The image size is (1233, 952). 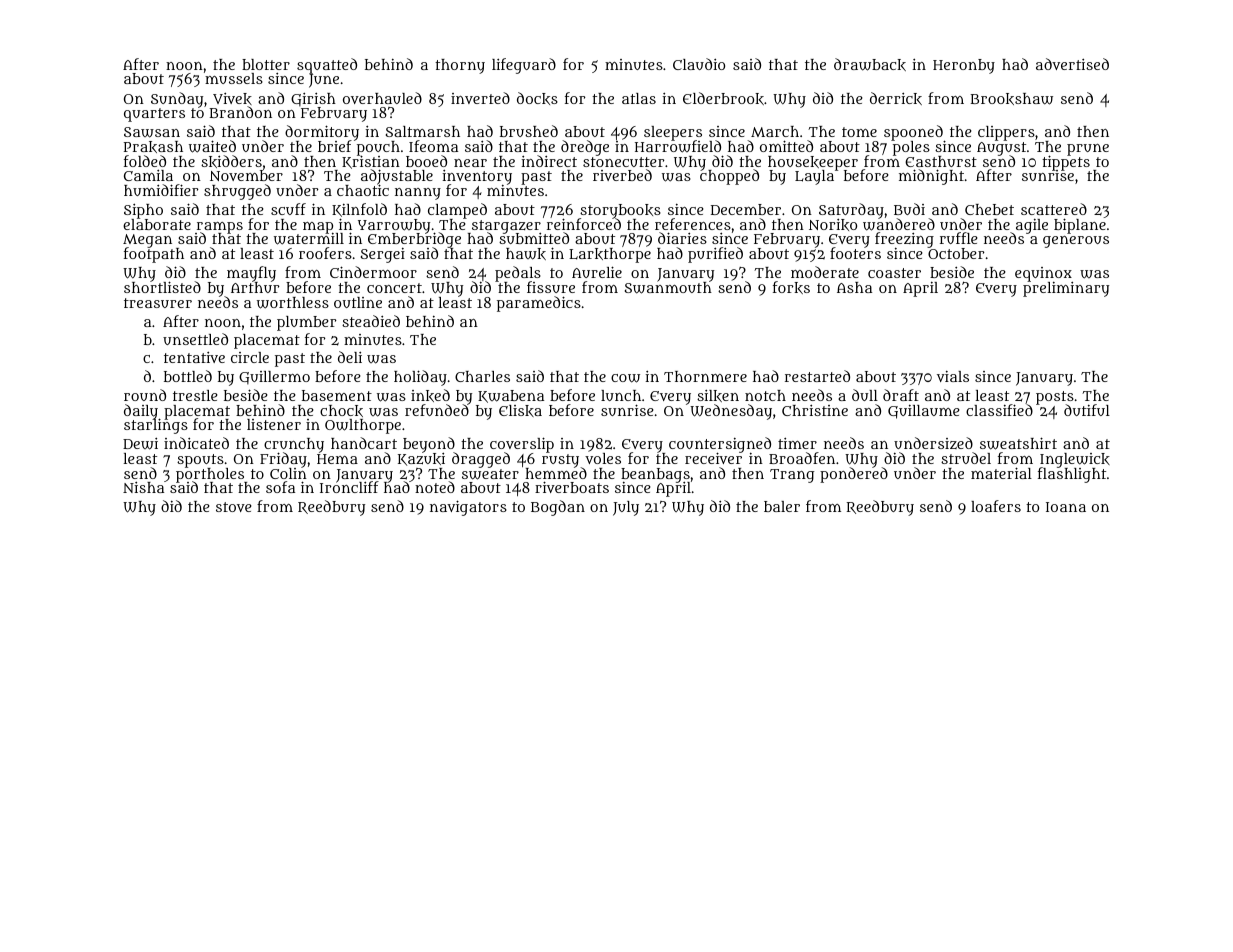 I want to click on Chebet, so click(x=989, y=209).
